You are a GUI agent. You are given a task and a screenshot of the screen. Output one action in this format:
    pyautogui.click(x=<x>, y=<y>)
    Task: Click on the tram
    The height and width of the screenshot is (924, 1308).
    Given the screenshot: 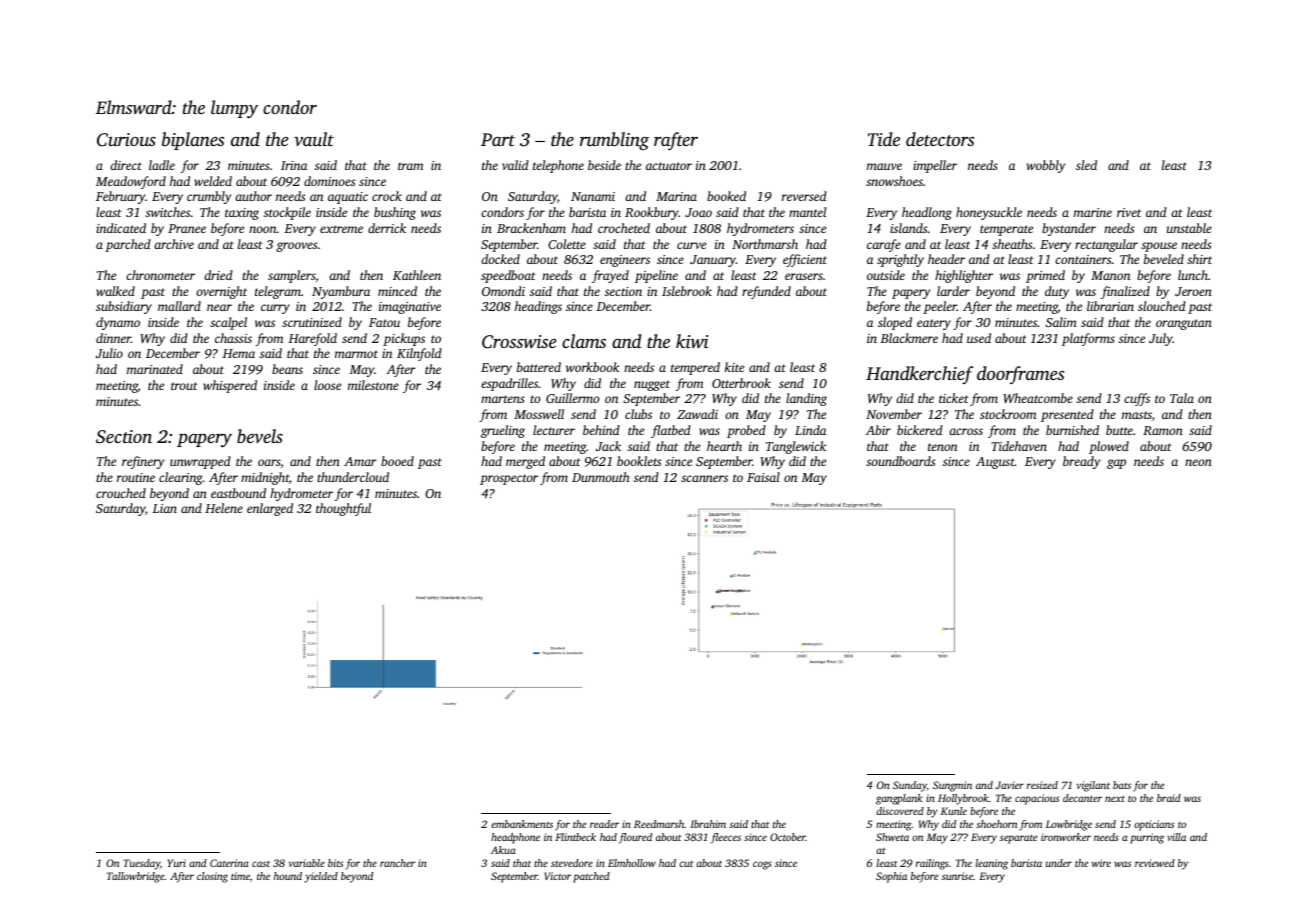 What is the action you would take?
    pyautogui.click(x=410, y=166)
